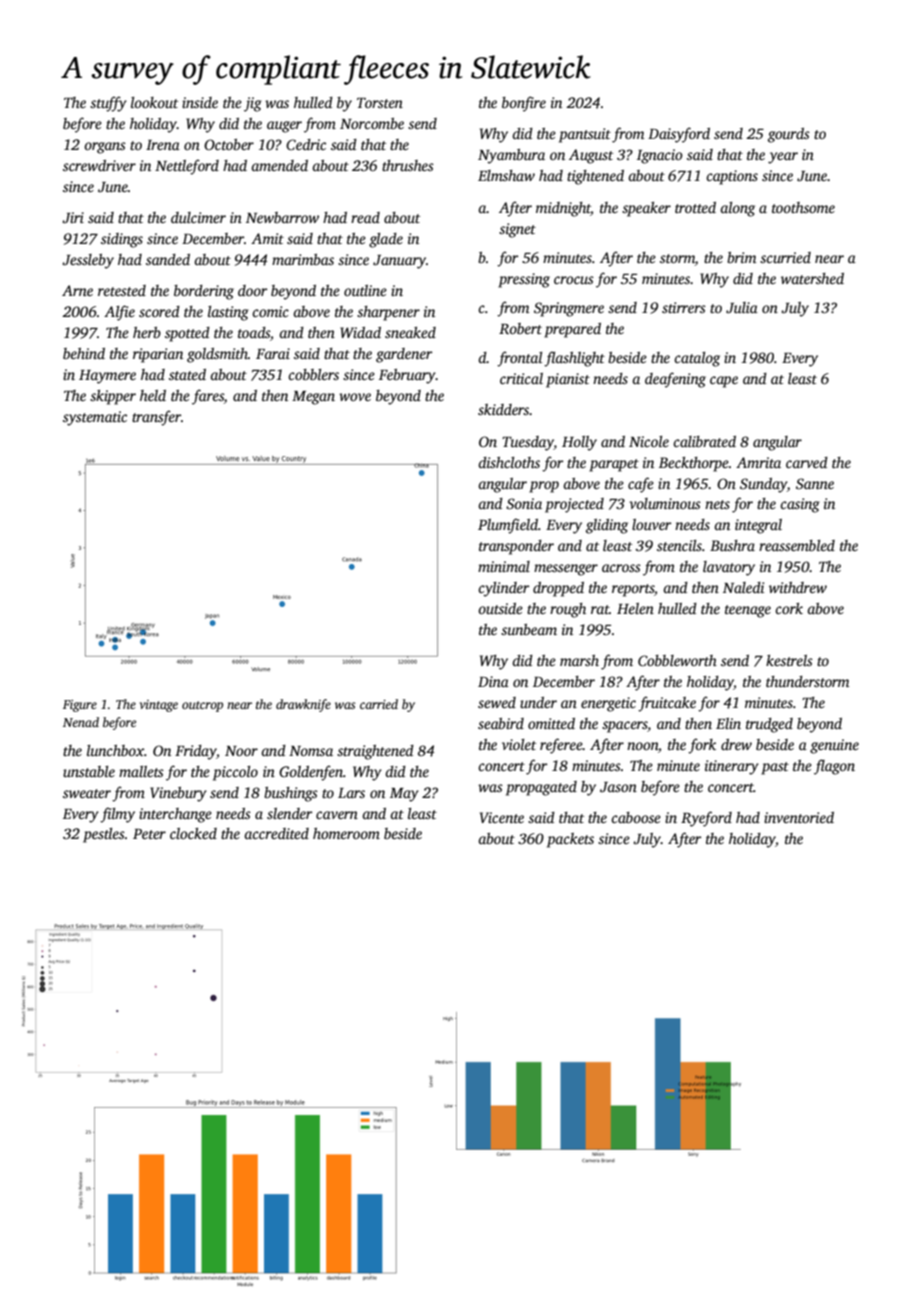  What do you see at coordinates (200, 102) in the screenshot?
I see `inside` at bounding box center [200, 102].
